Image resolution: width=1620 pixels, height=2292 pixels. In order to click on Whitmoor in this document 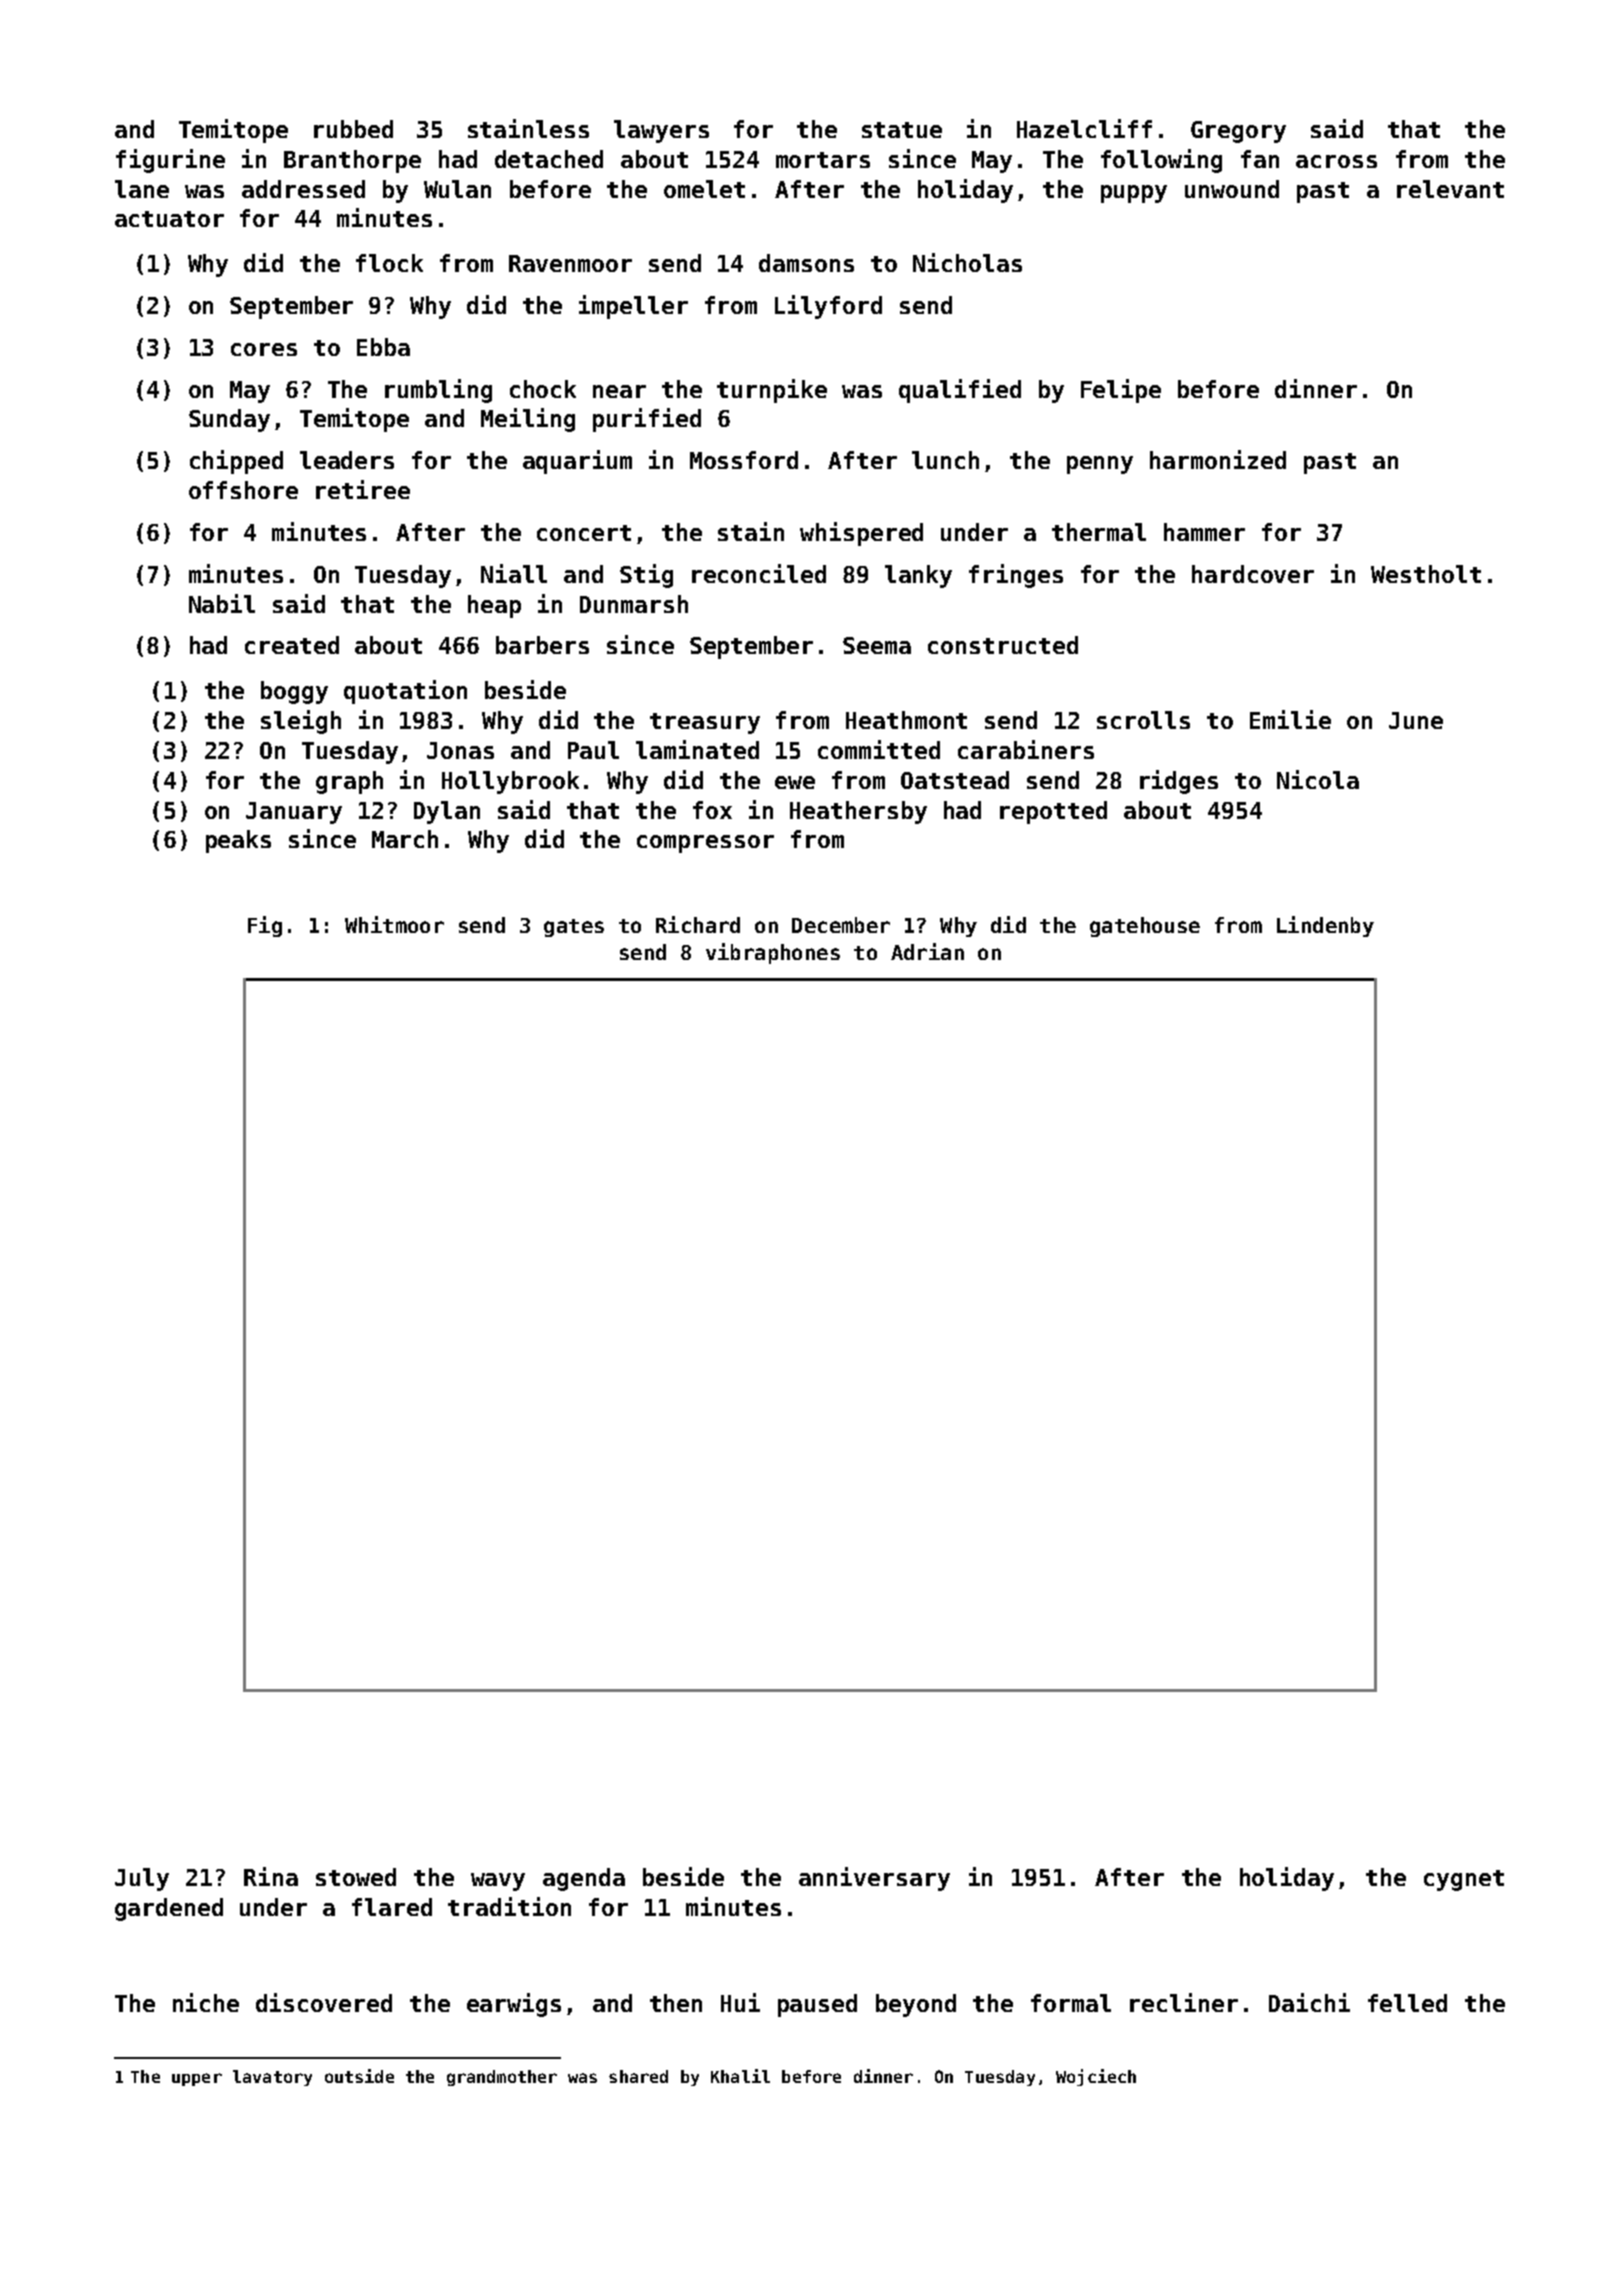, I will do `click(394, 924)`.
